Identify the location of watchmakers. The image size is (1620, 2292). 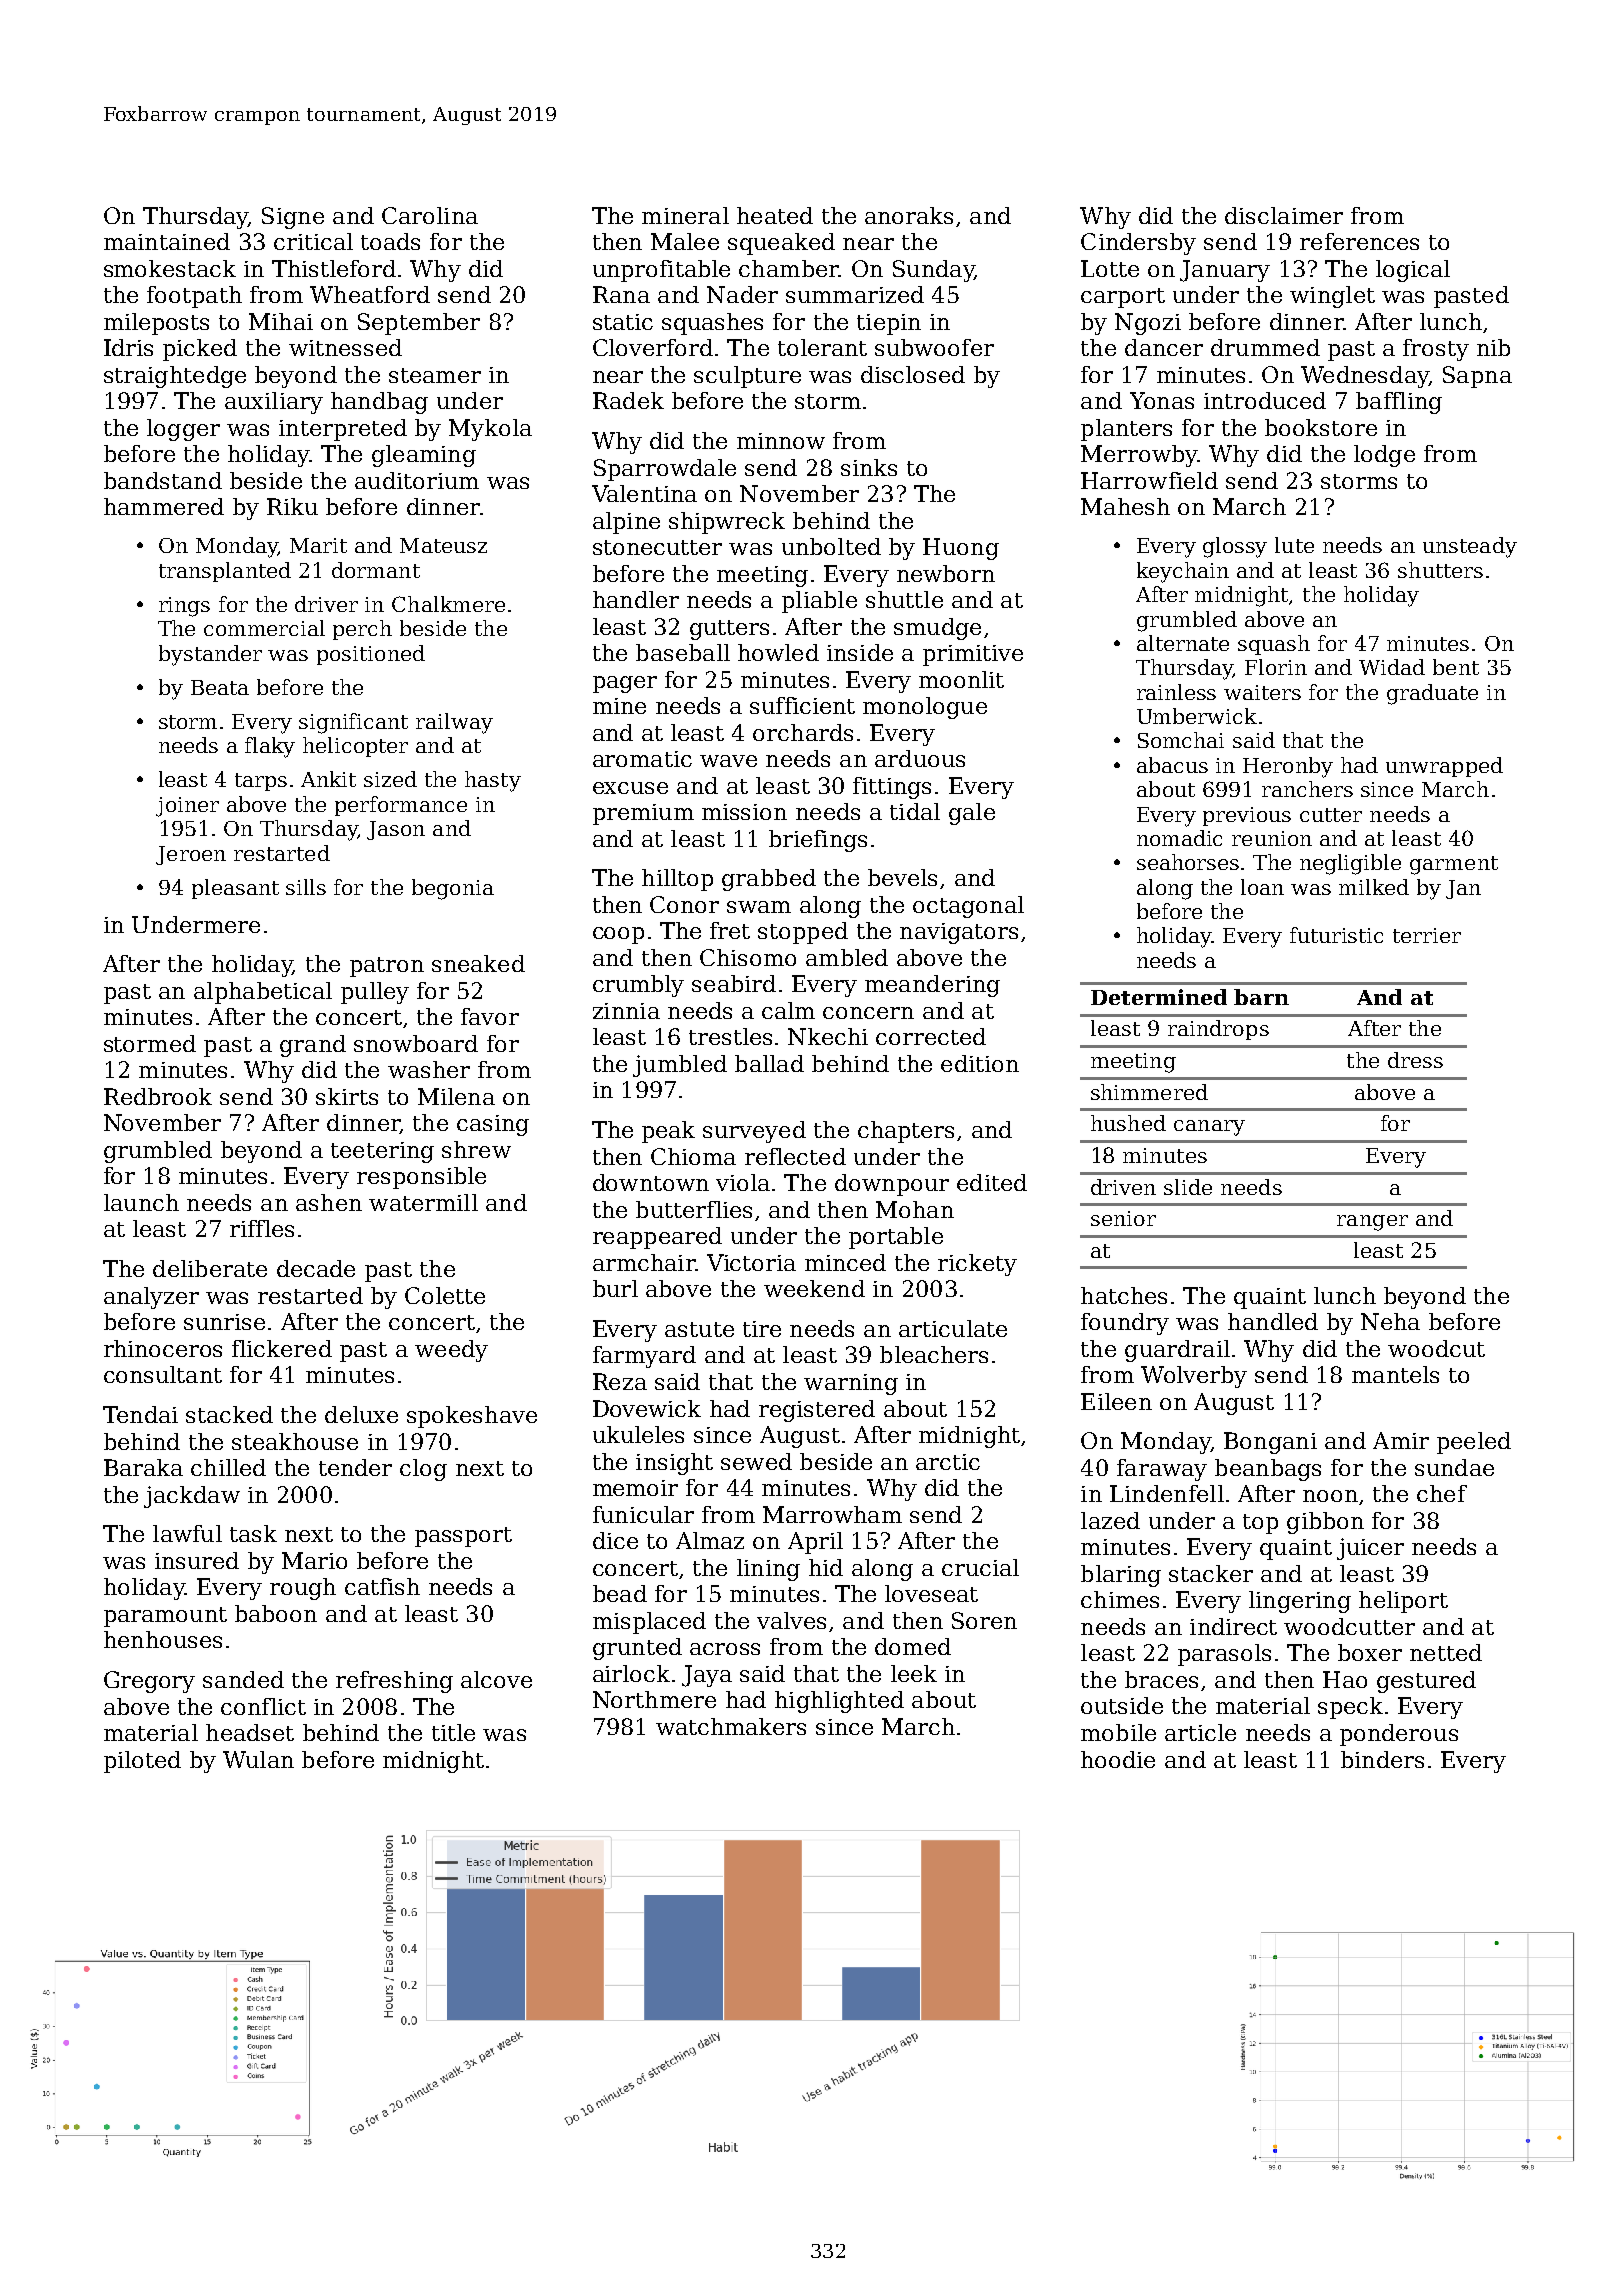
(731, 1726).
